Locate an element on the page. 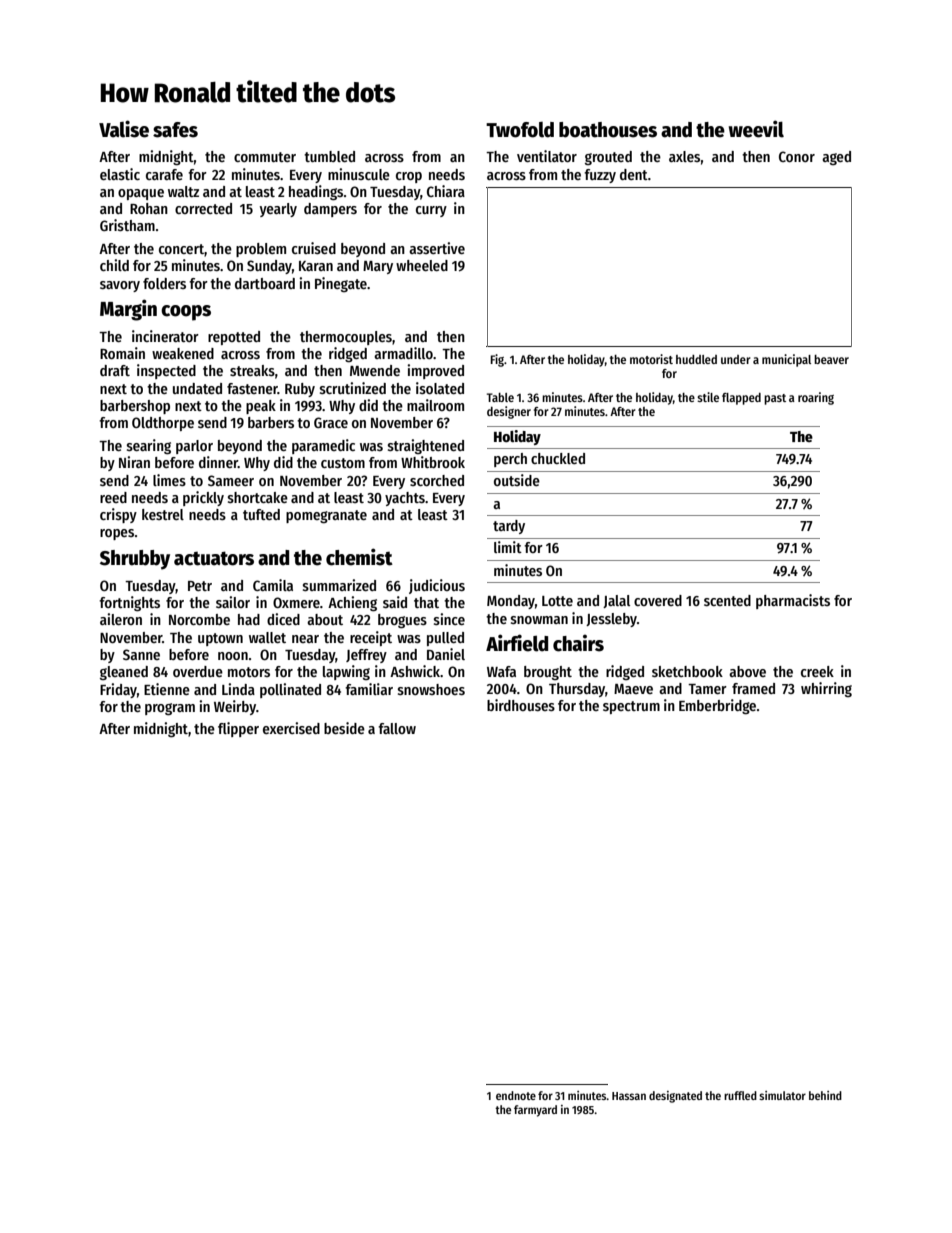 This page has width=952, height=1233. Twofold is located at coordinates (520, 130).
